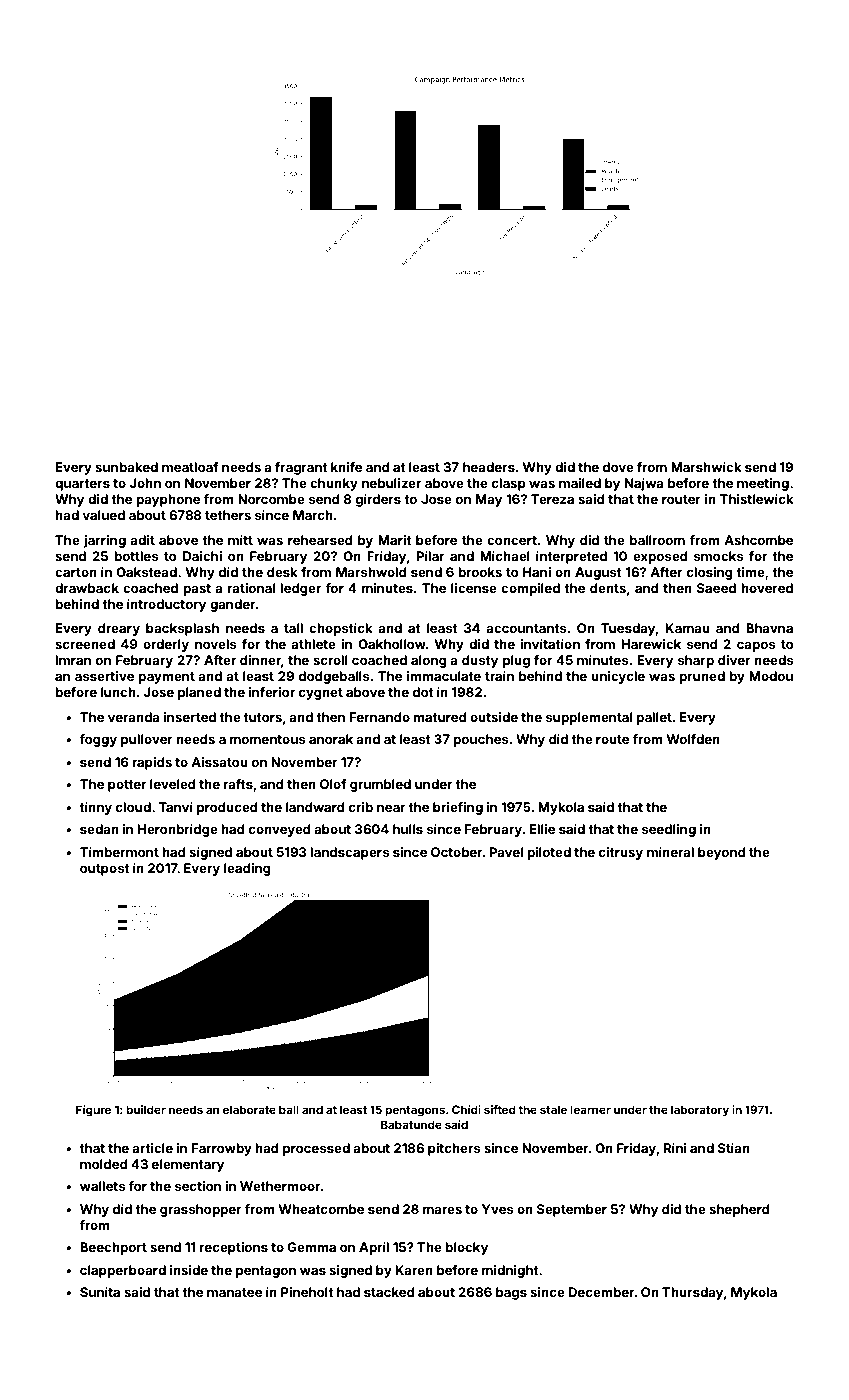  Describe the element at coordinates (700, 1111) in the document. I see `laboratory` at that location.
